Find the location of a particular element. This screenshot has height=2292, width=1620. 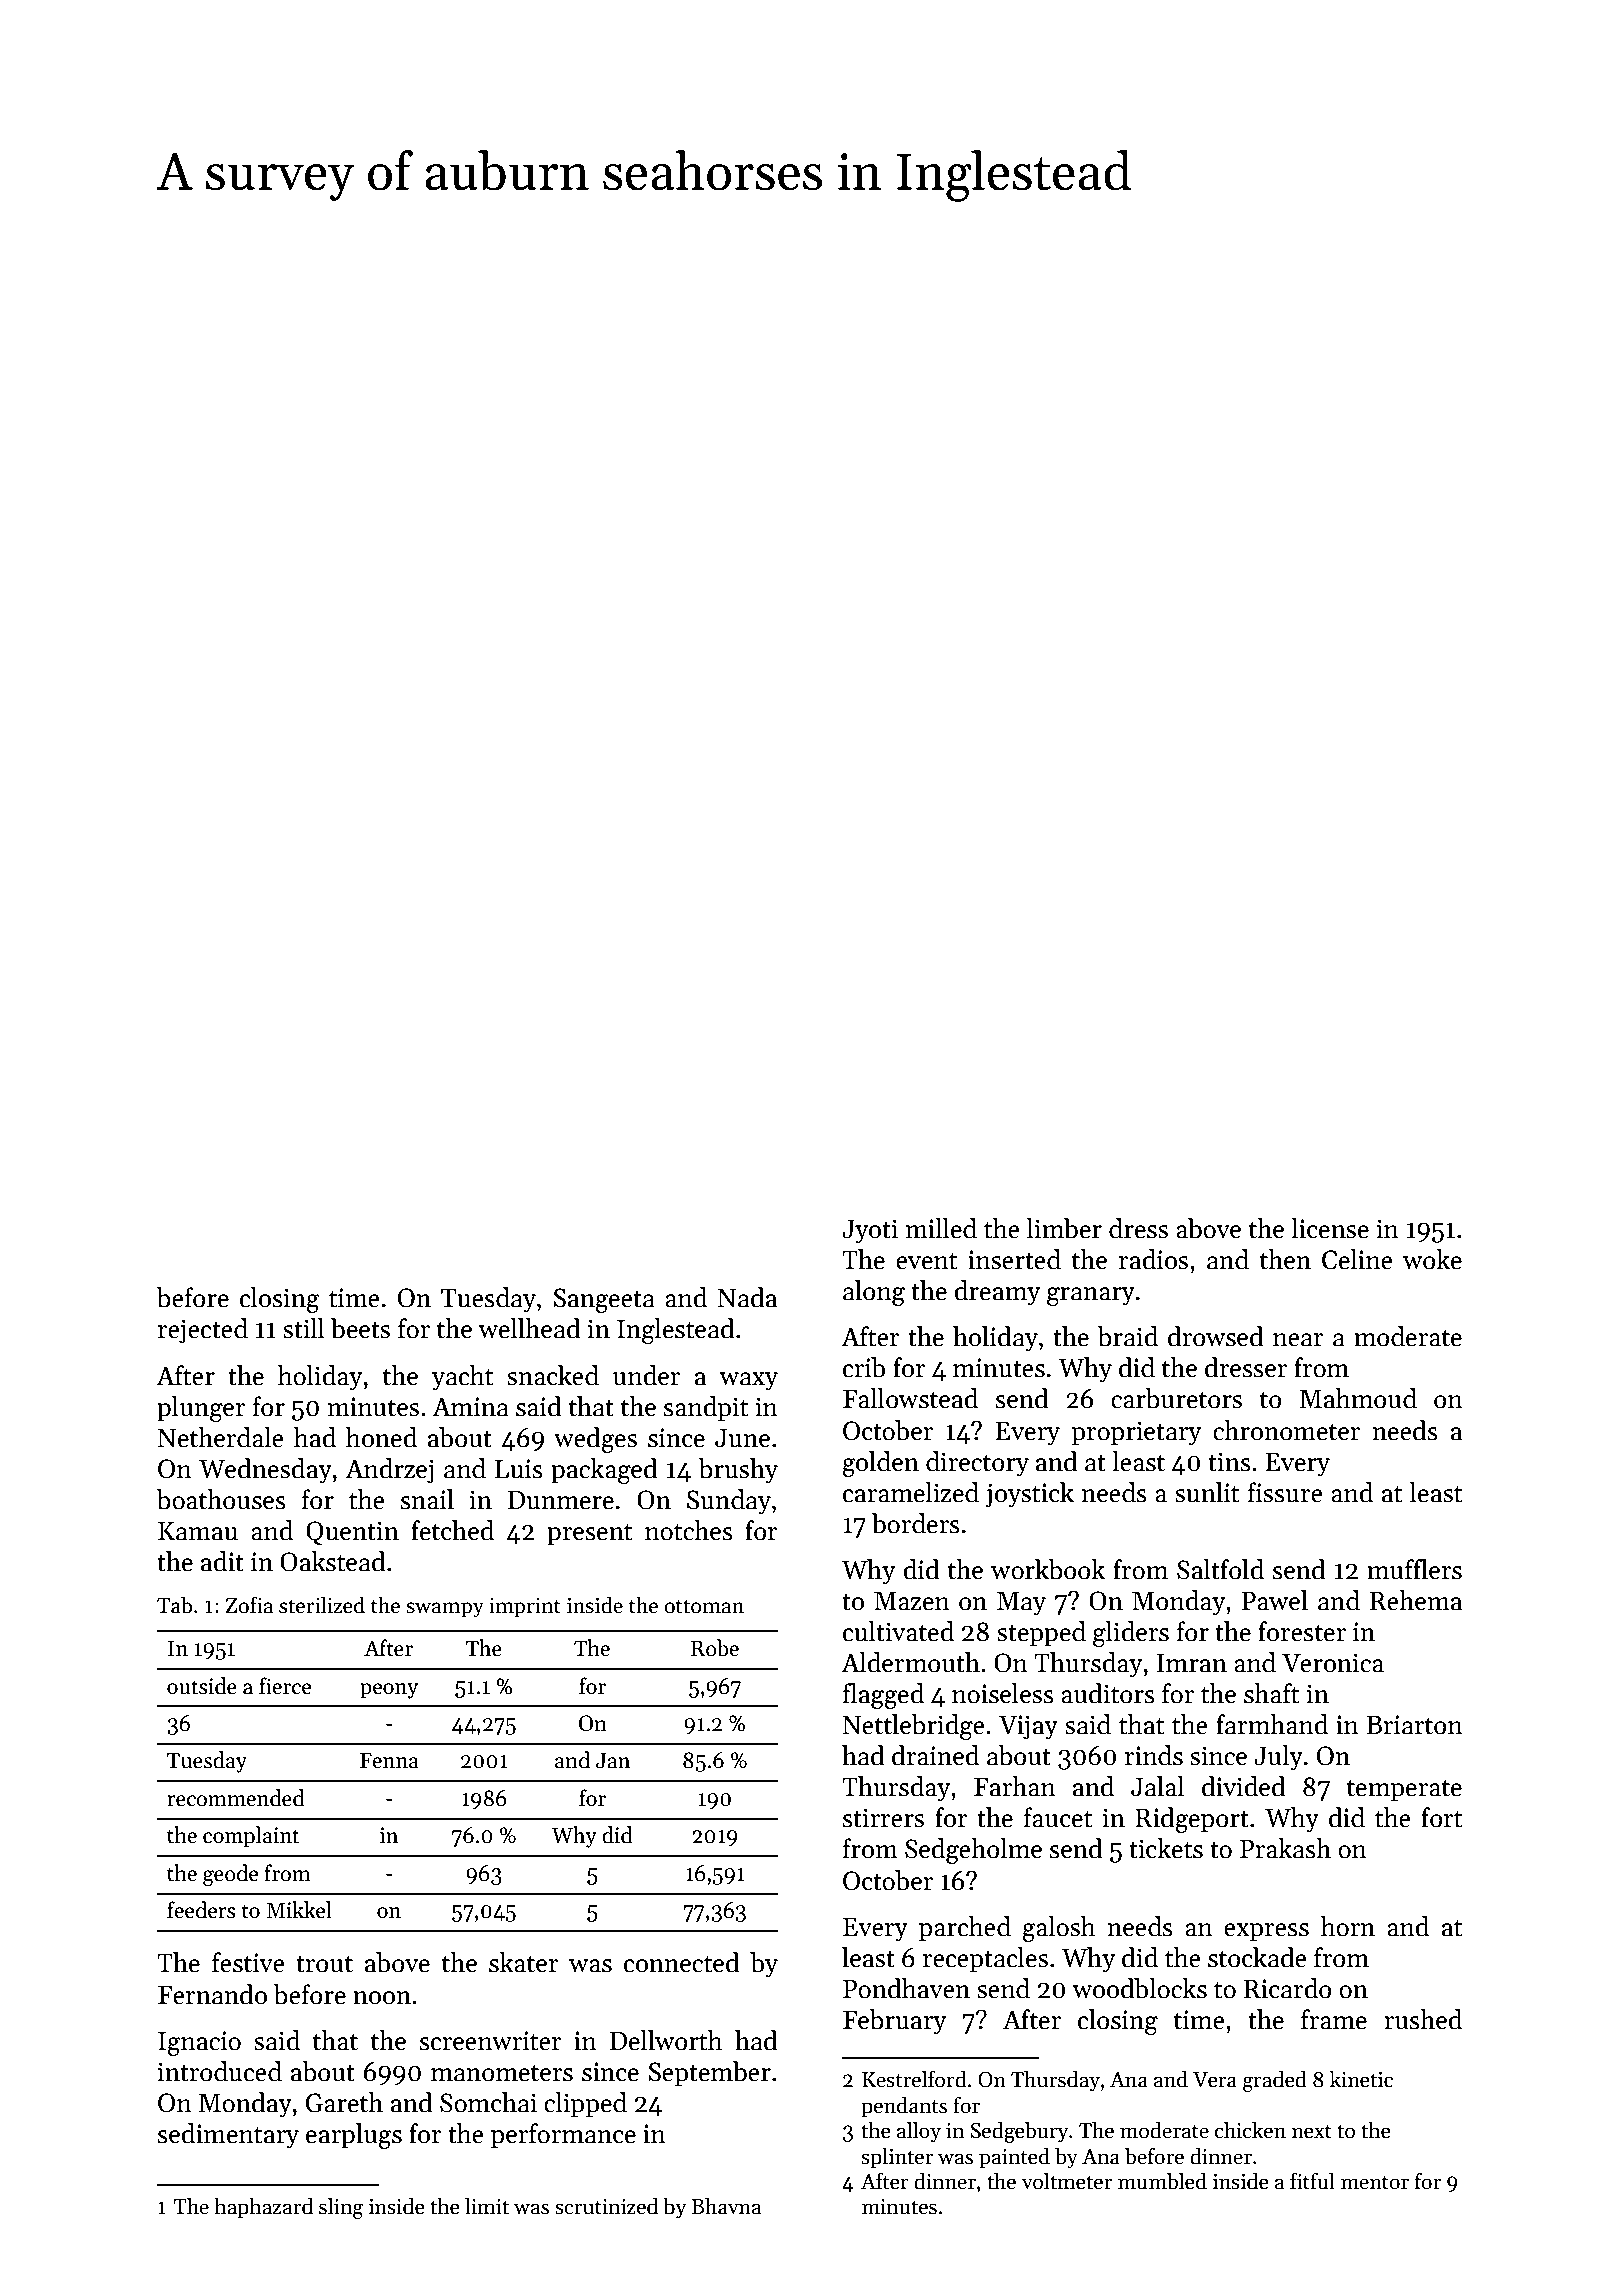

Jyoti is located at coordinates (870, 1231).
